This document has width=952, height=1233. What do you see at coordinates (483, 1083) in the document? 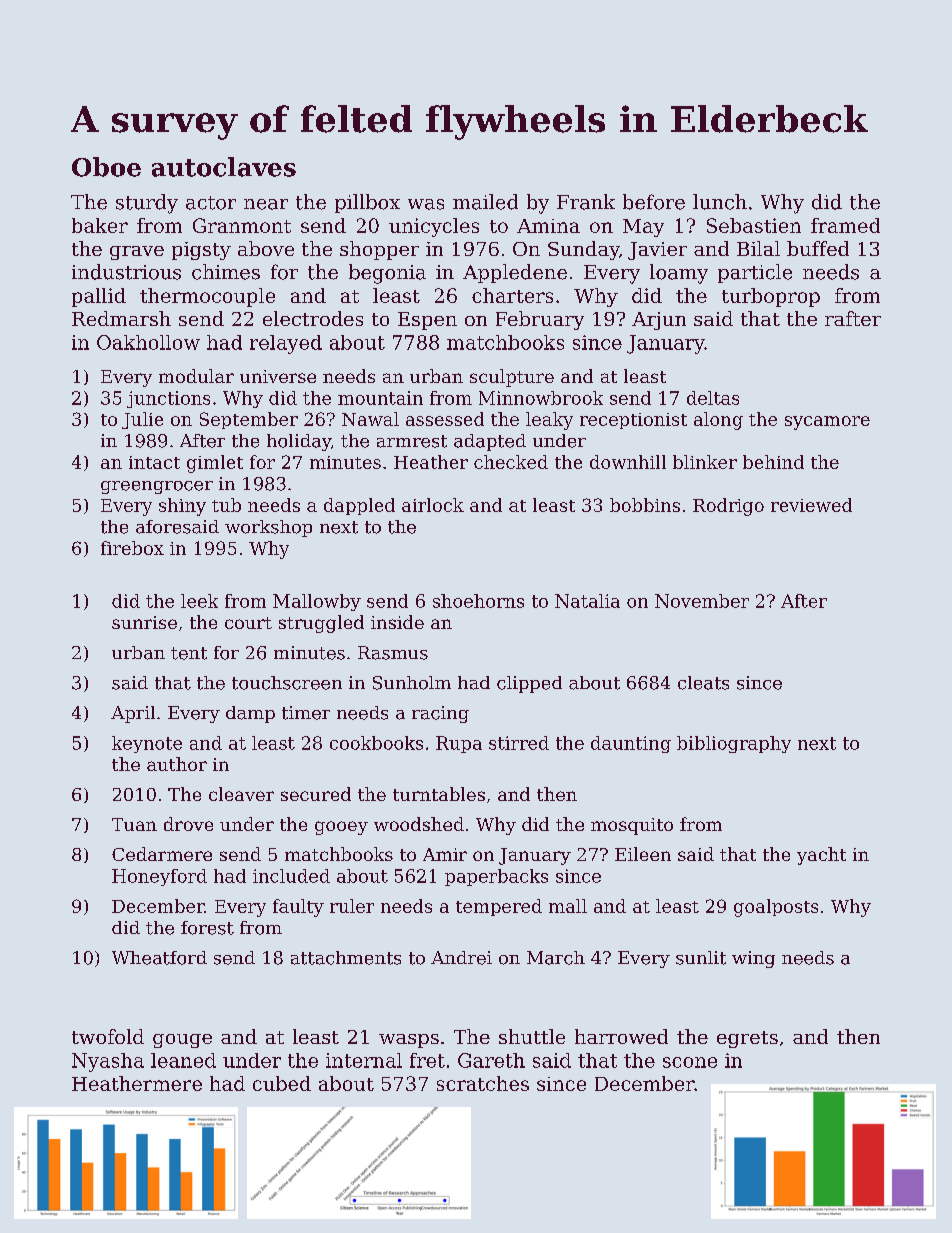
I see `scratches` at bounding box center [483, 1083].
